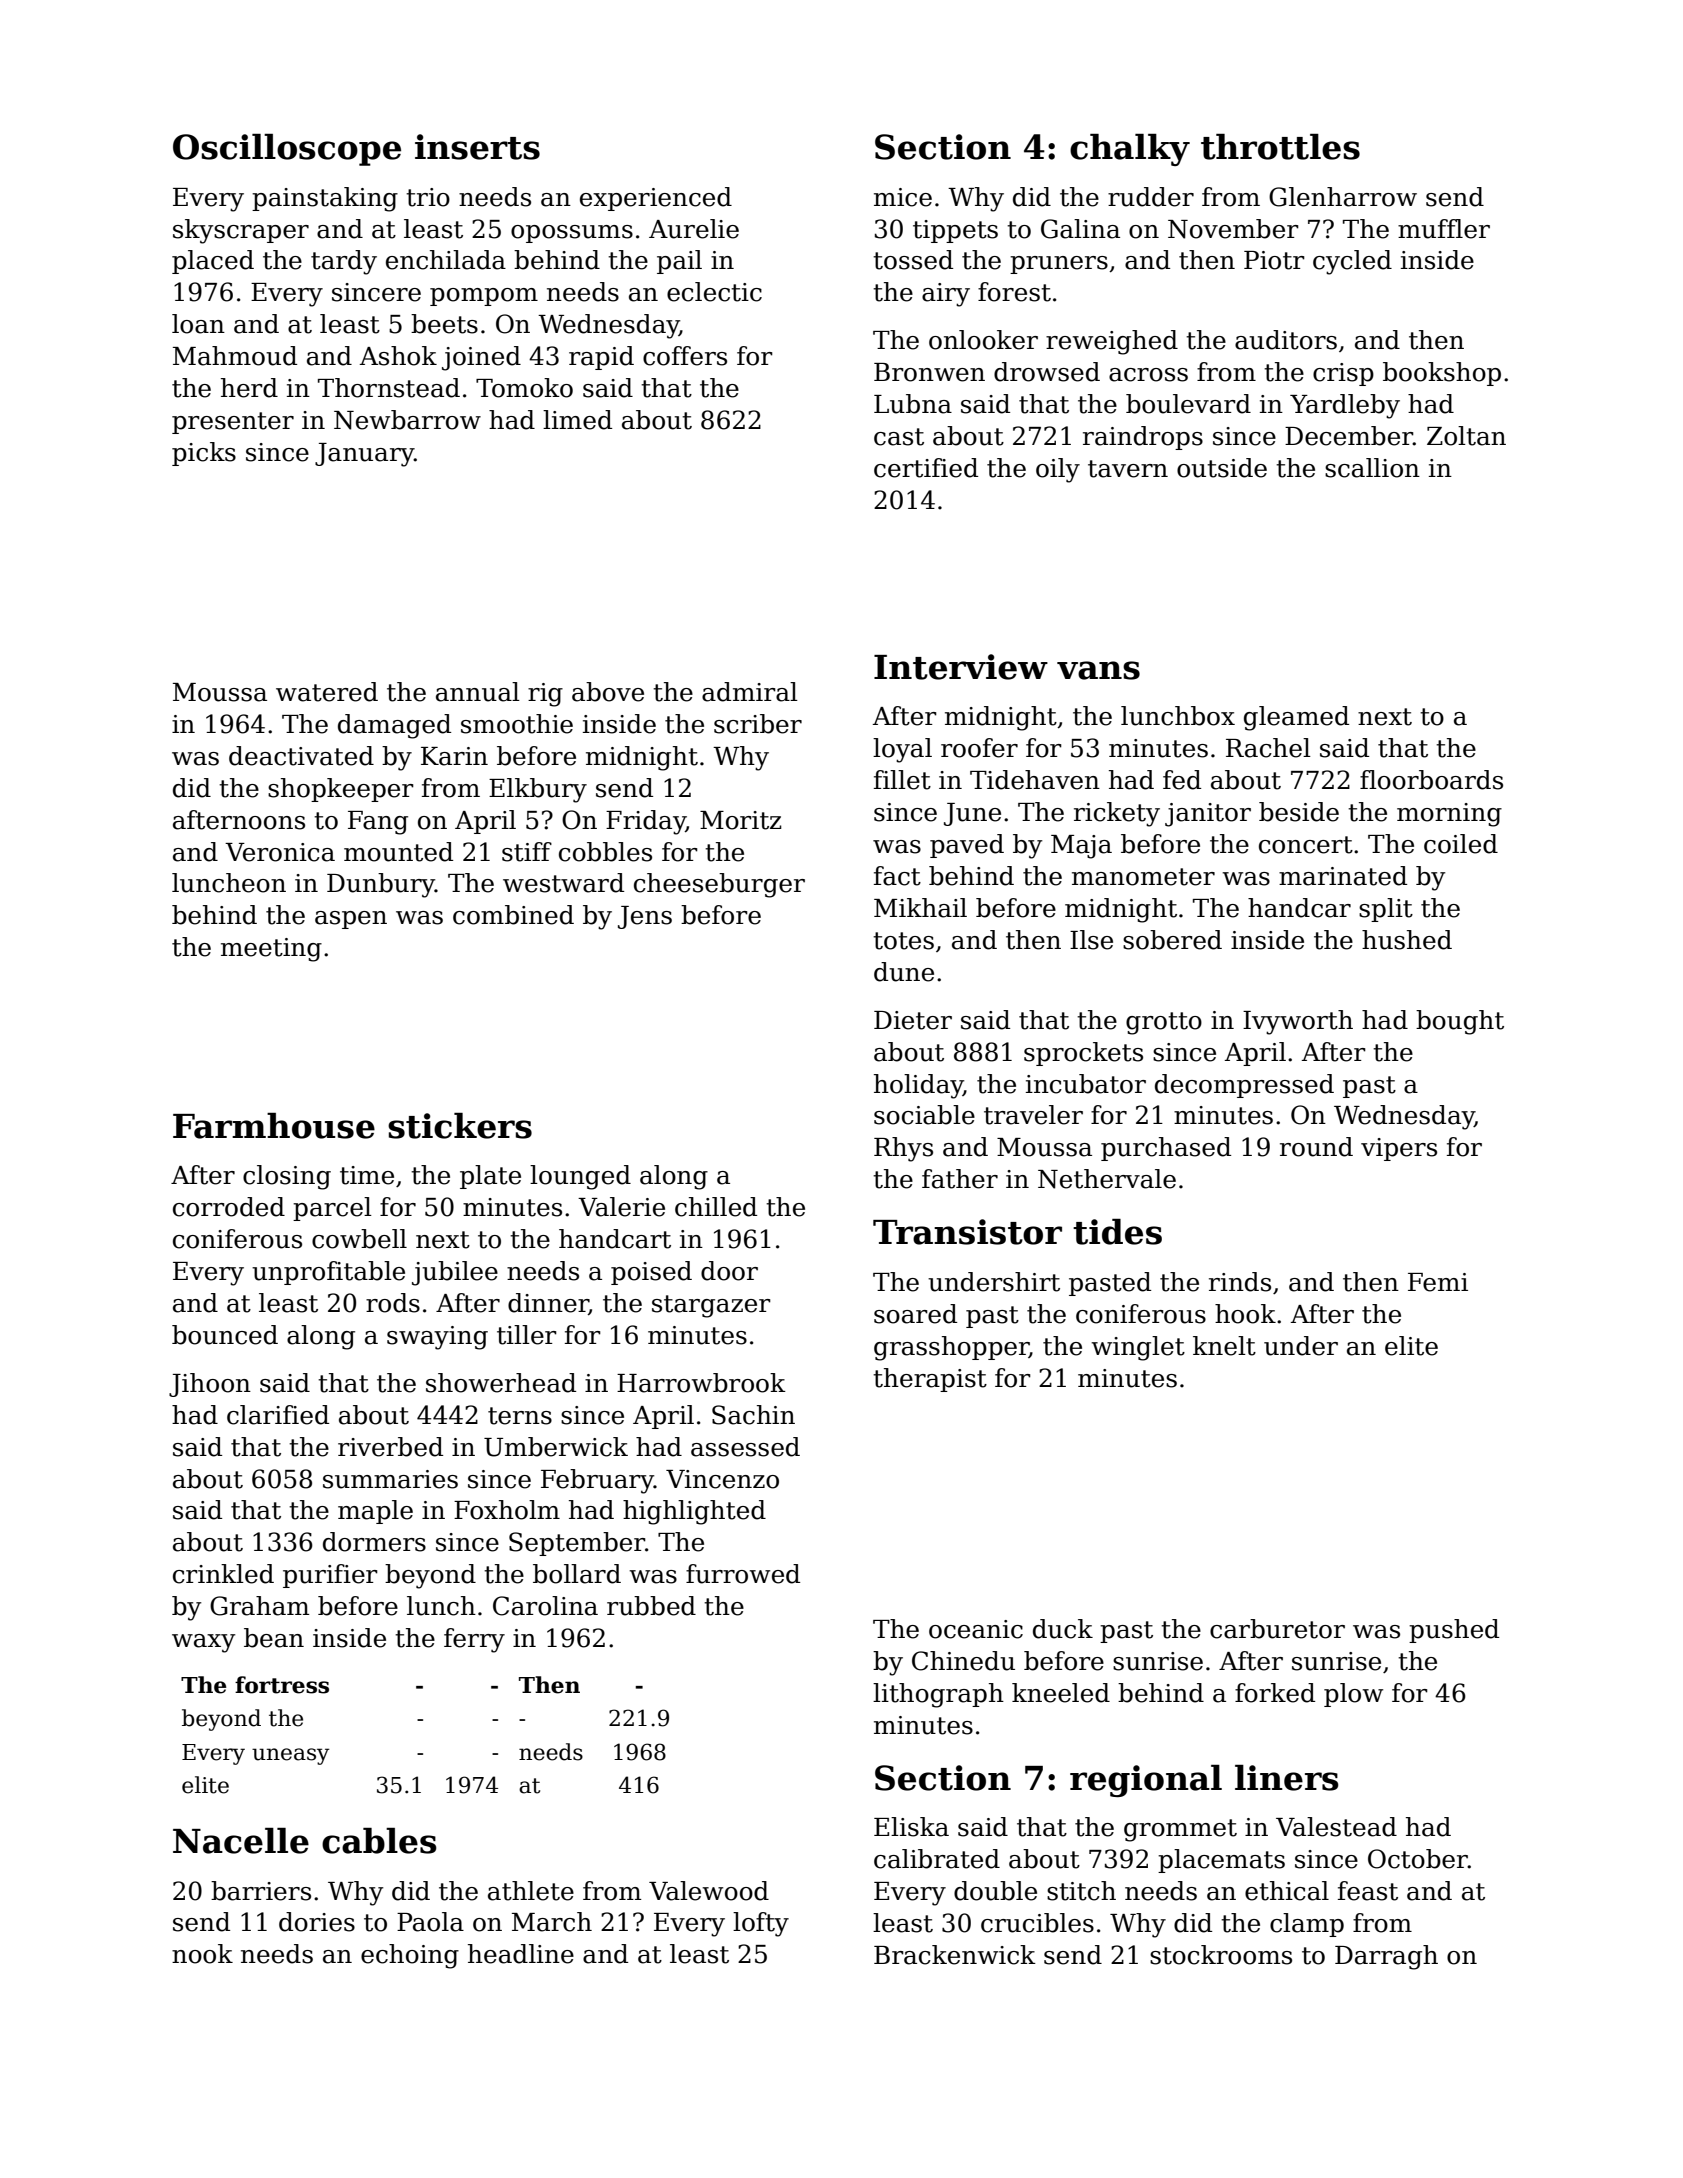 The width and height of the document is (1683, 2178). Describe the element at coordinates (920, 908) in the document. I see `Mikhail` at that location.
